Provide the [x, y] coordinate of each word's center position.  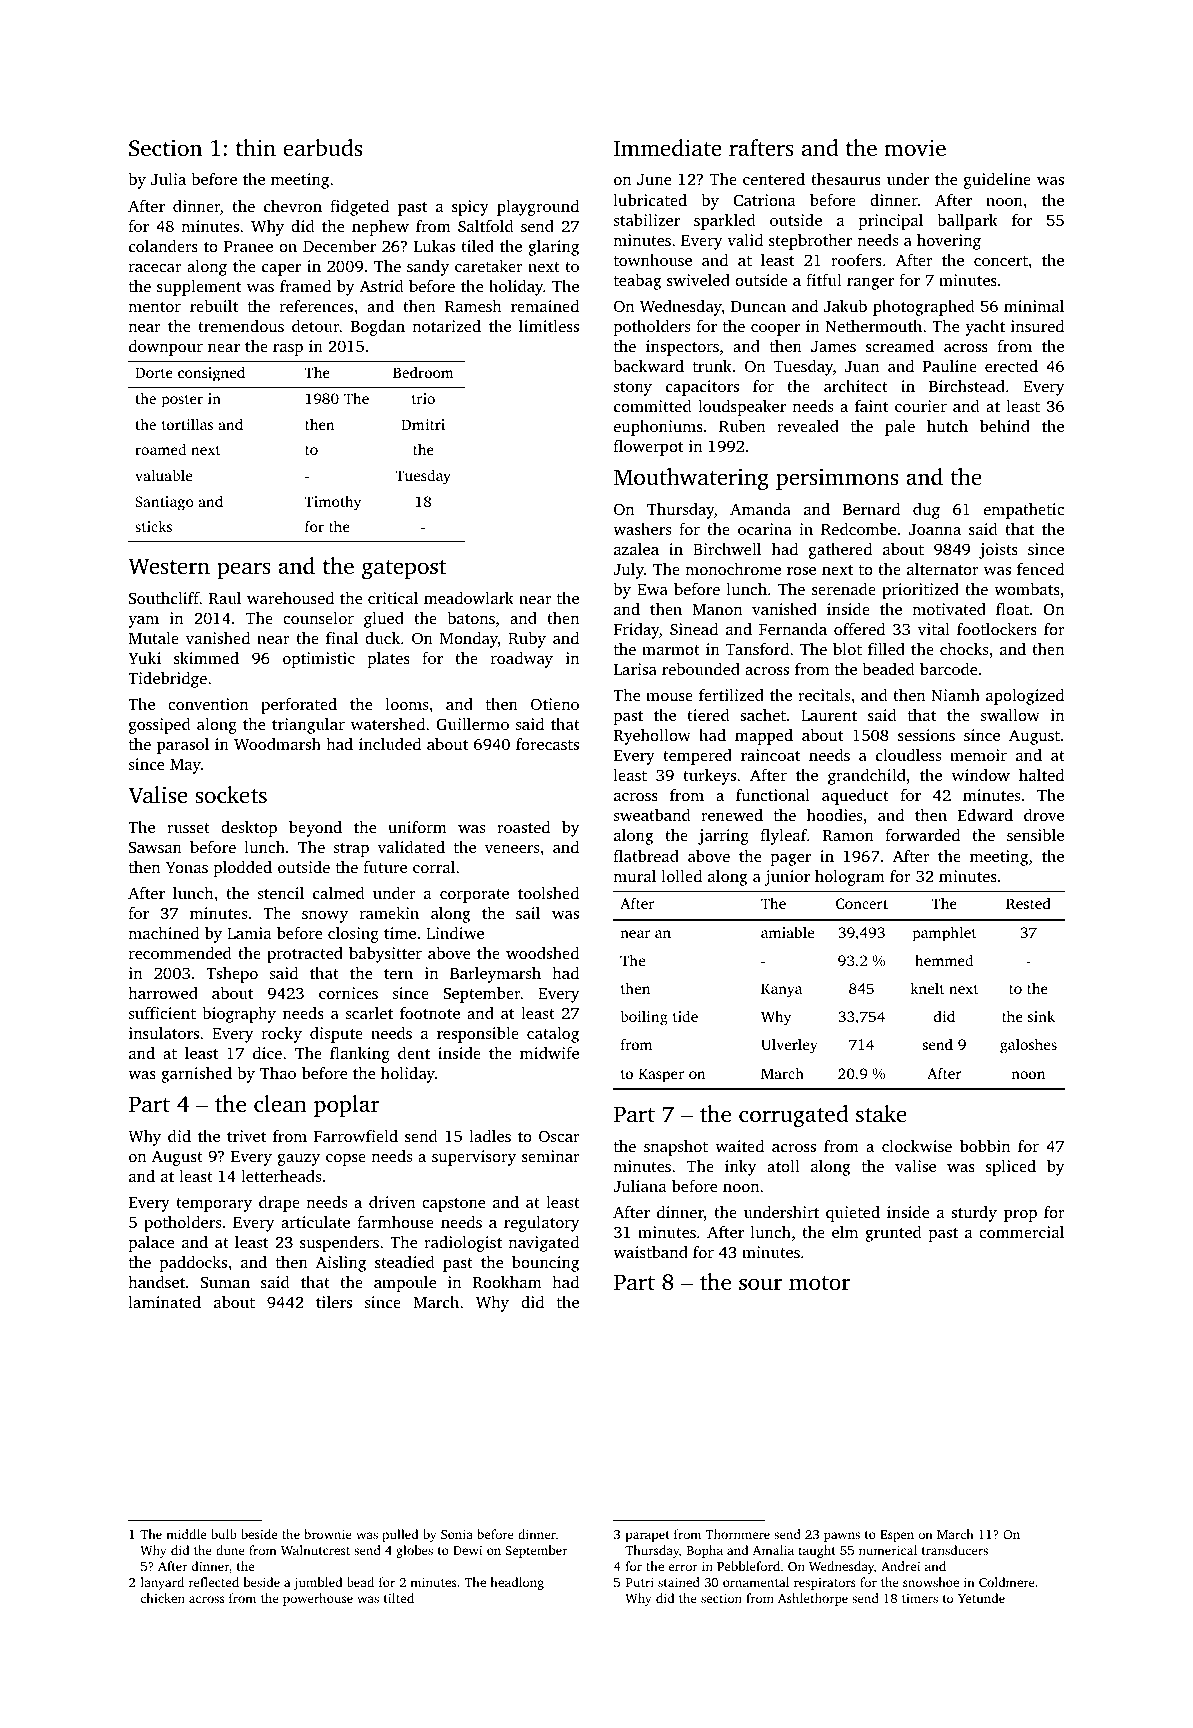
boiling [644, 1018]
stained [679, 1582]
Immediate [667, 148]
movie [915, 148]
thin [256, 147]
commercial [1021, 1232]
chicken [162, 1598]
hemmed [944, 960]
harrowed [163, 993]
